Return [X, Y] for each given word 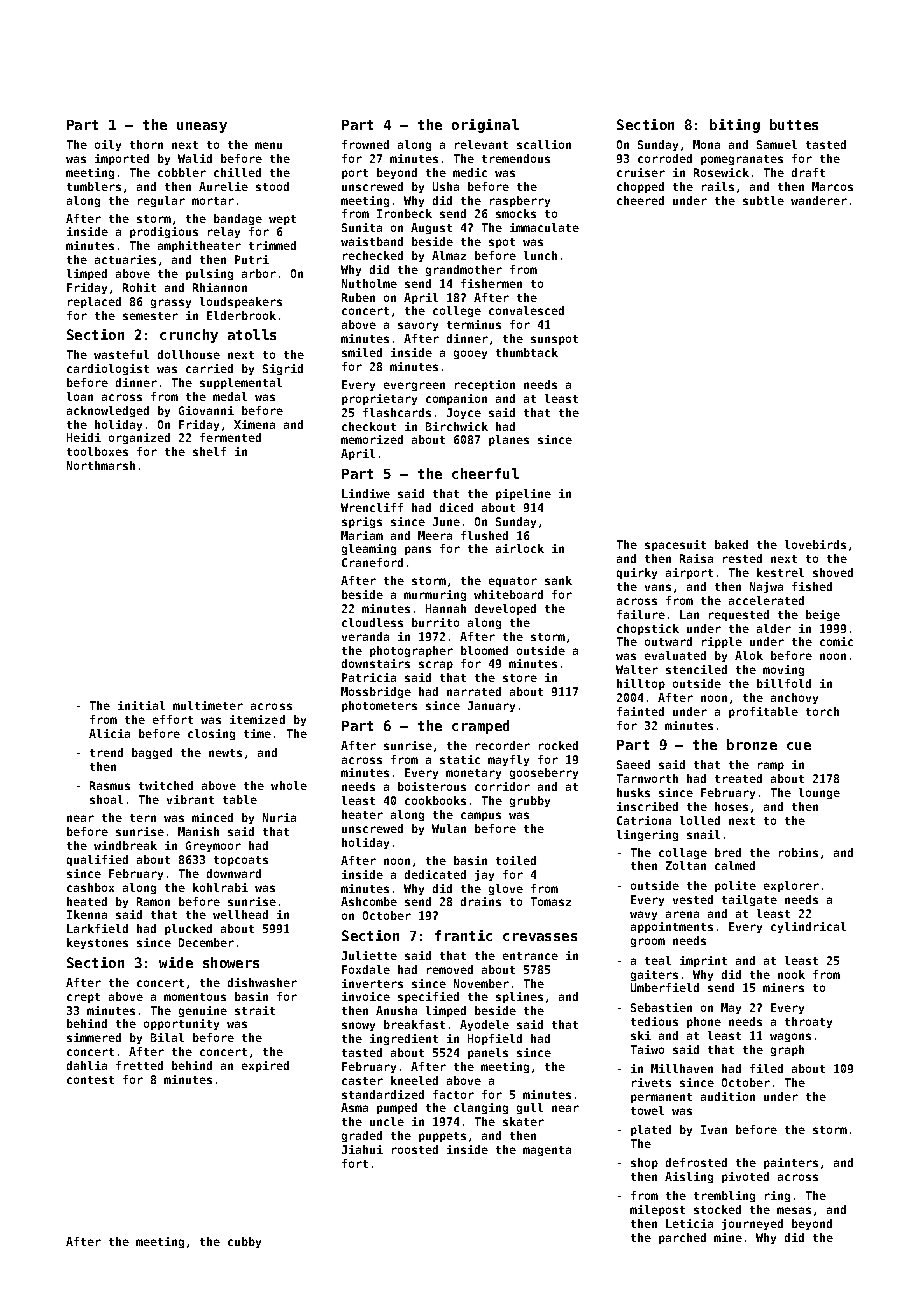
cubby [244, 1242]
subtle [763, 200]
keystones [97, 943]
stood [272, 186]
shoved [833, 572]
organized [139, 438]
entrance [530, 956]
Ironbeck [404, 213]
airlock [520, 548]
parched [682, 1238]
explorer [791, 886]
